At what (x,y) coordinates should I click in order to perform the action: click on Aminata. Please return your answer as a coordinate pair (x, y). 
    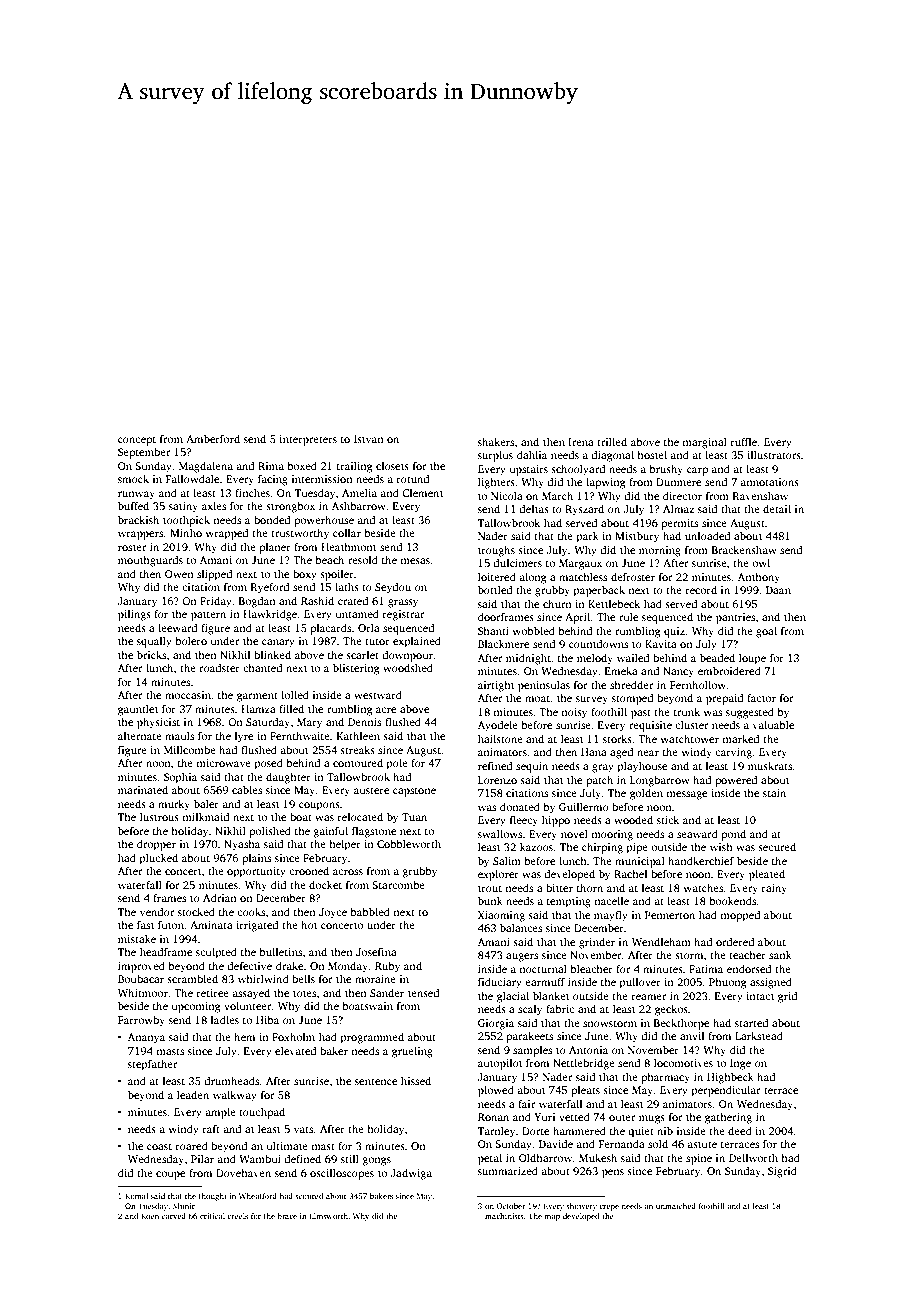
    Looking at the image, I should click on (211, 925).
